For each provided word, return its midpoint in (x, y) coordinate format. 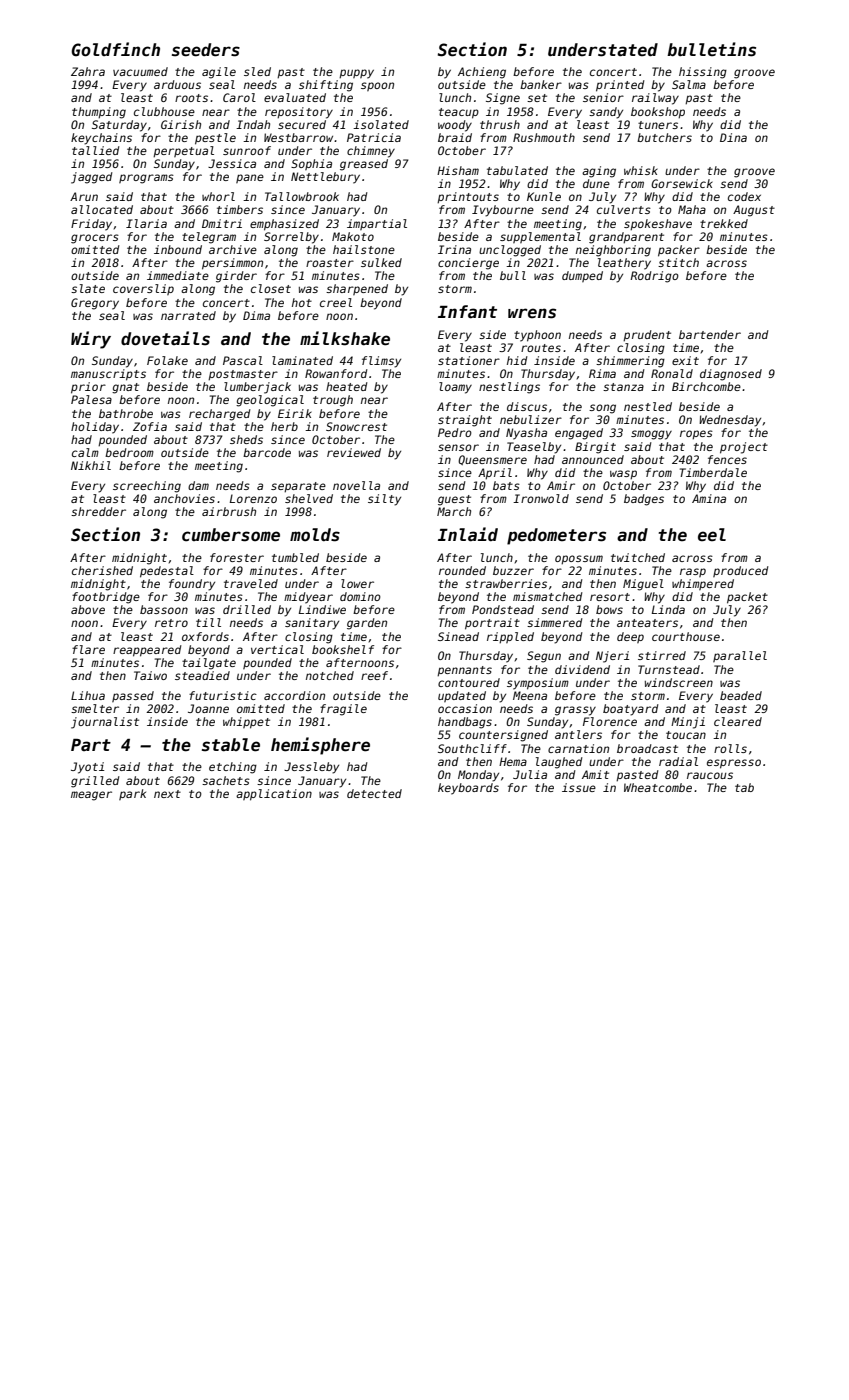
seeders (206, 50)
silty (384, 500)
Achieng (482, 73)
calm (85, 452)
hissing (703, 73)
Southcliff (472, 748)
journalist (105, 723)
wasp (623, 474)
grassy (575, 711)
